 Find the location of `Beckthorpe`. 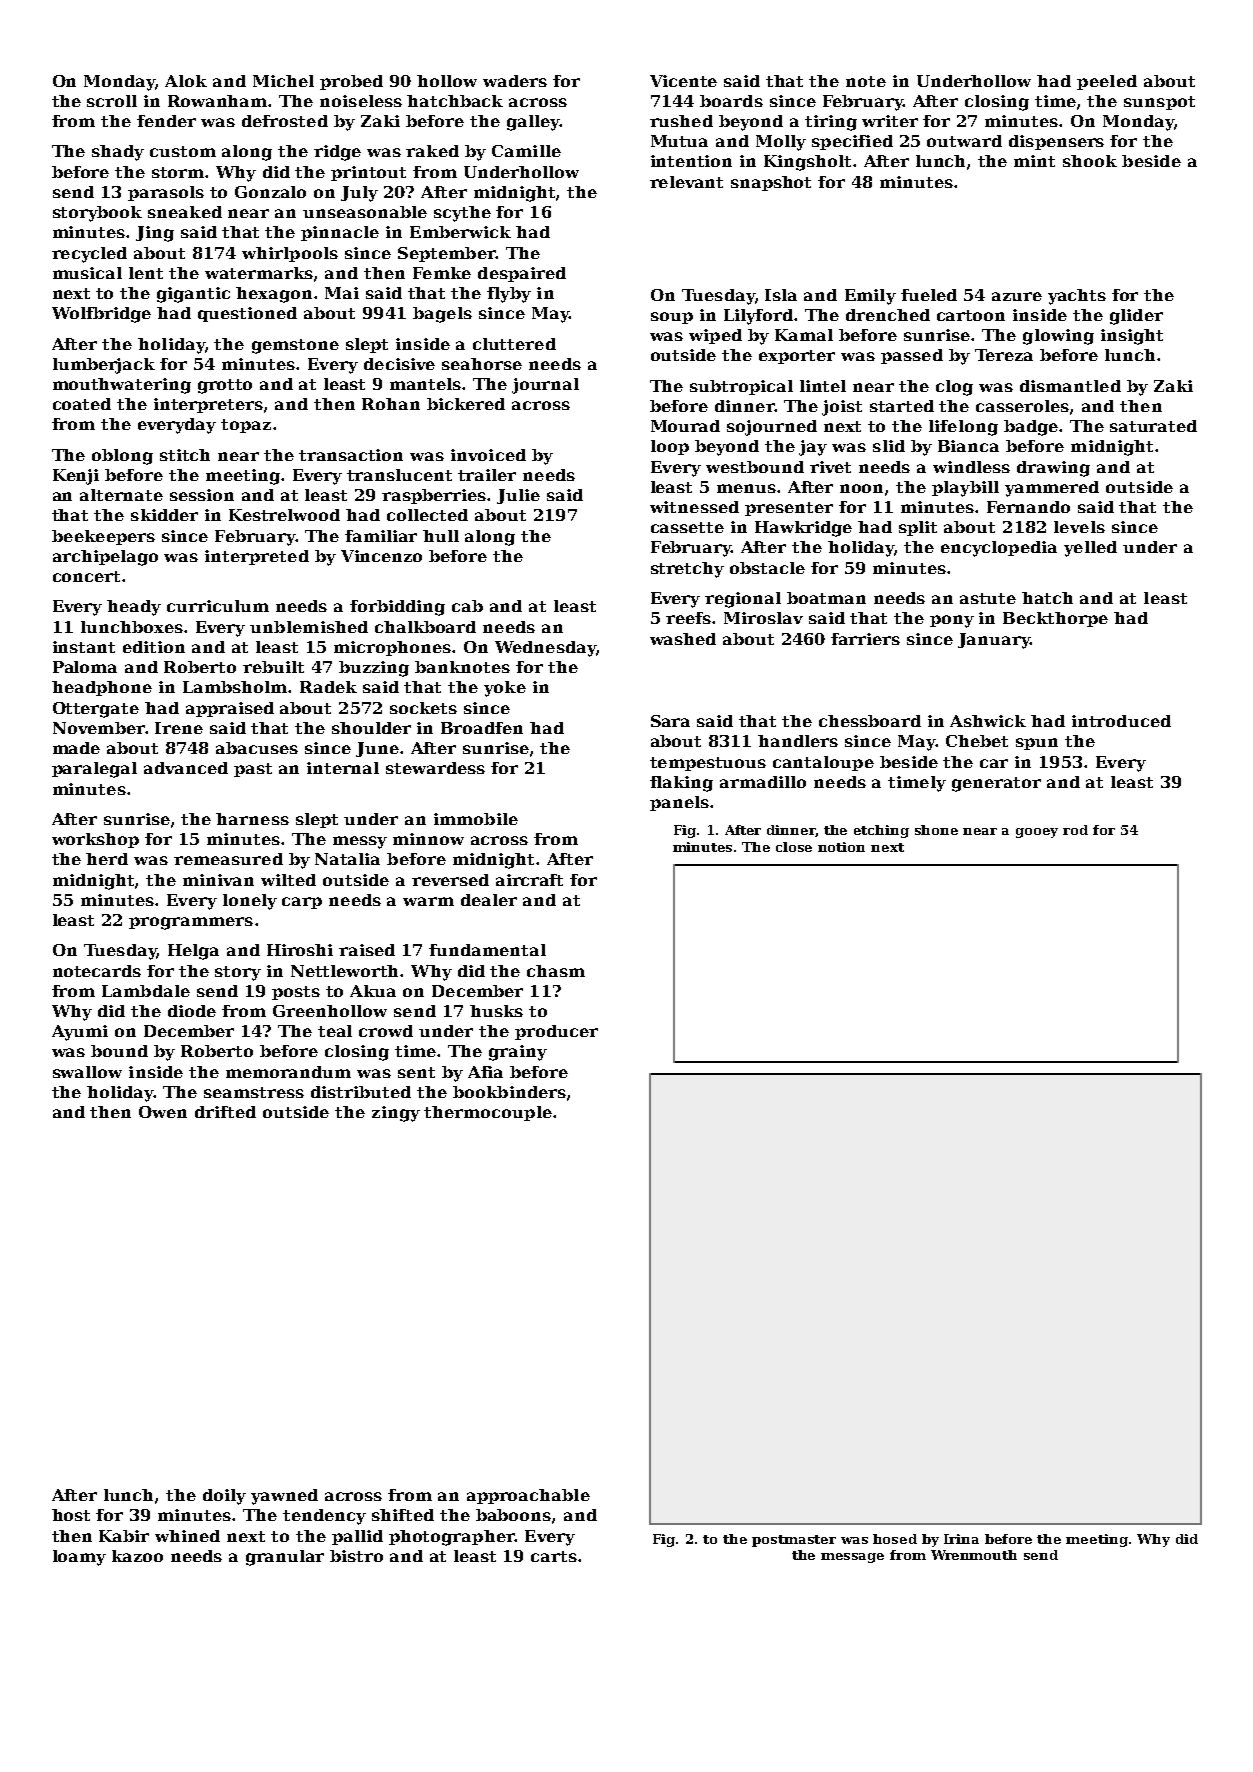

Beckthorpe is located at coordinates (1055, 619).
